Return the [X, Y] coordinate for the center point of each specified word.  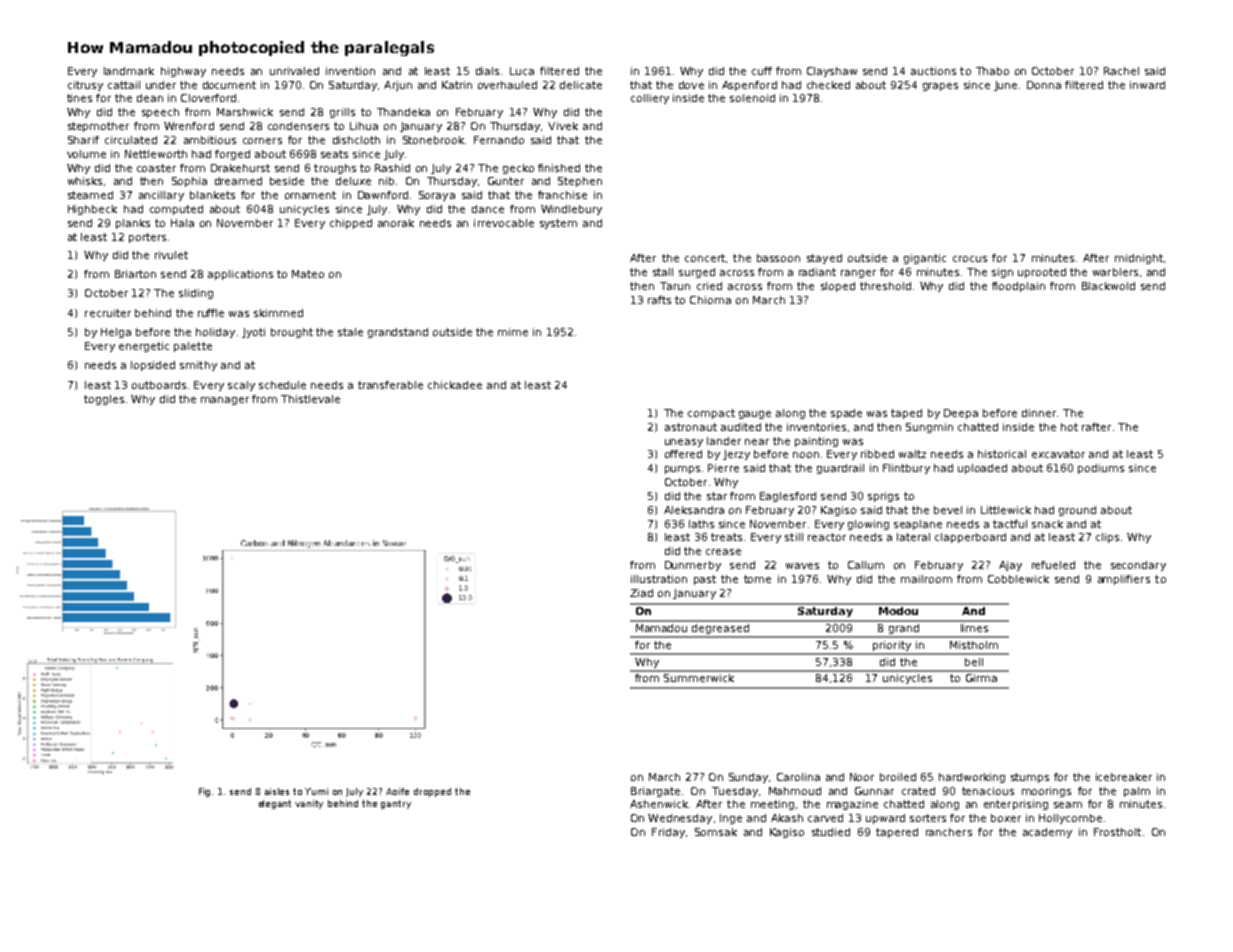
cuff [762, 71]
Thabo [992, 71]
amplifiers [1124, 580]
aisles [277, 791]
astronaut [691, 427]
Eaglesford [788, 497]
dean [150, 98]
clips [1107, 538]
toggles [104, 400]
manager [225, 401]
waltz [912, 454]
